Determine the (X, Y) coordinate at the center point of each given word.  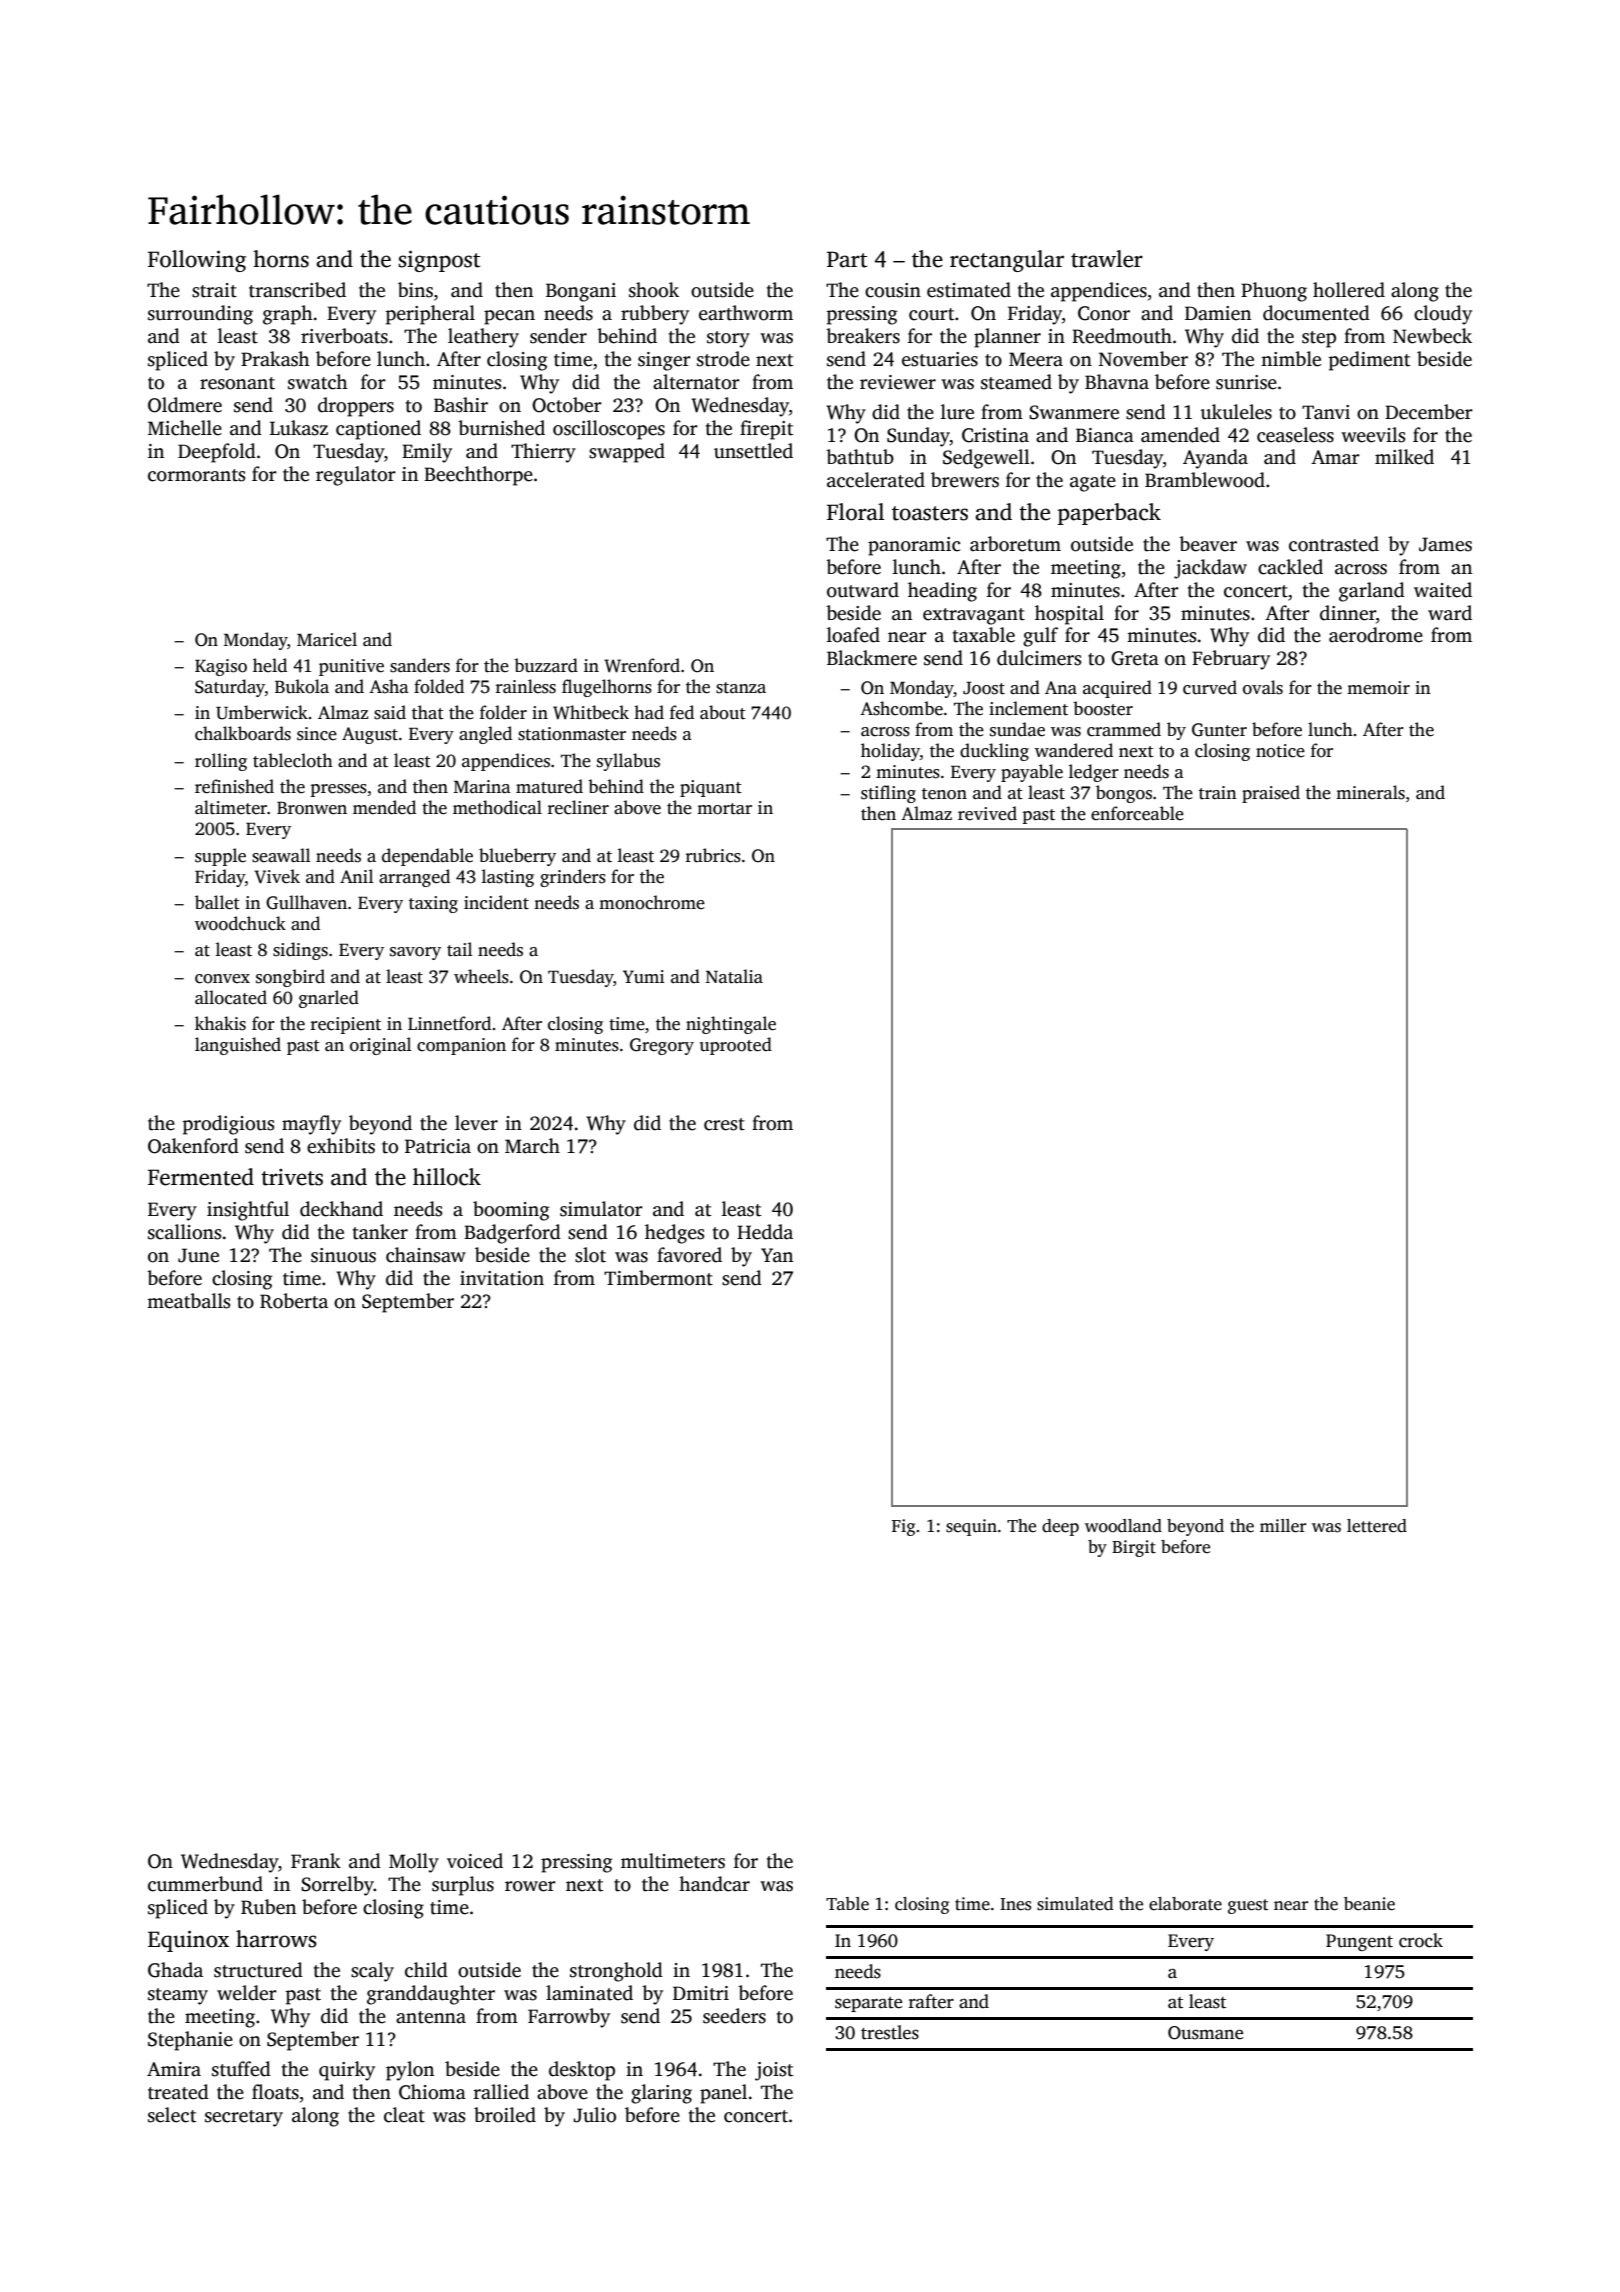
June (198, 1255)
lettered (1377, 1526)
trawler (1107, 259)
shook (654, 290)
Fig (903, 1527)
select (172, 2115)
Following (197, 261)
